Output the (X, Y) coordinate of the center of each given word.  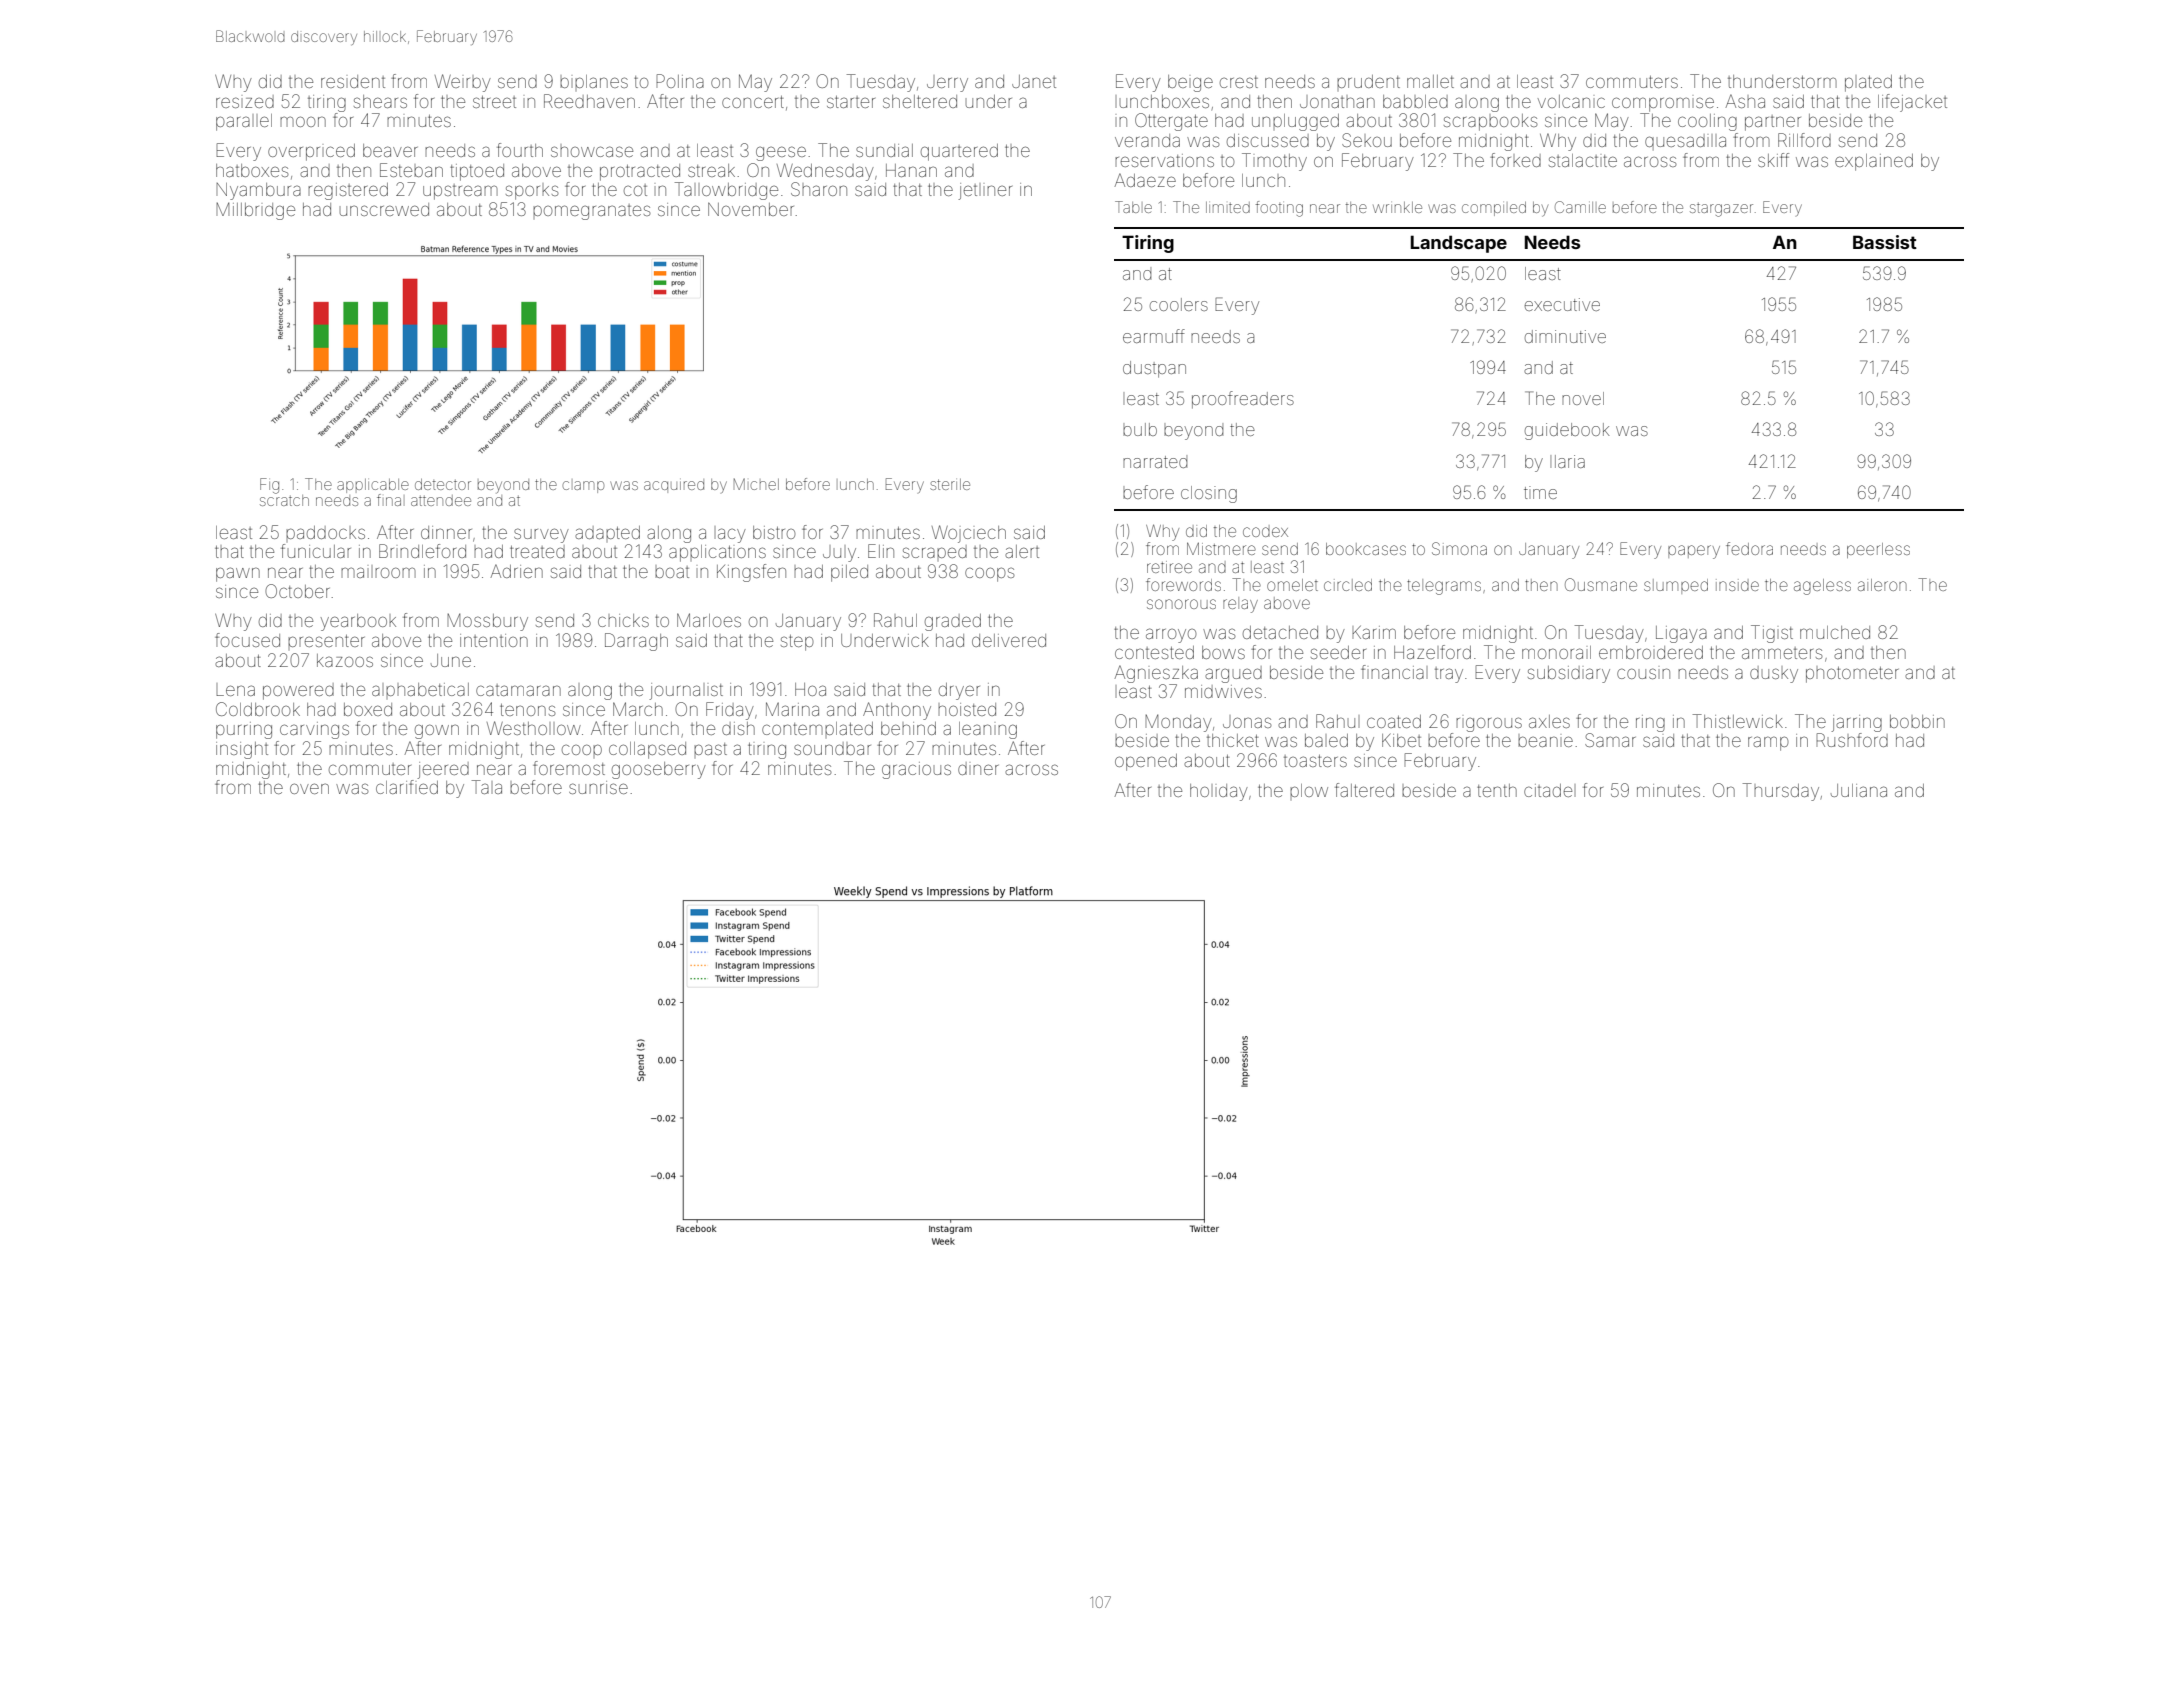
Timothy (1274, 162)
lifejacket (1912, 103)
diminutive (1565, 336)
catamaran (518, 690)
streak (711, 170)
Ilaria (1567, 461)
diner (978, 768)
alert (1022, 551)
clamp (583, 487)
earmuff (1154, 336)
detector (443, 484)
